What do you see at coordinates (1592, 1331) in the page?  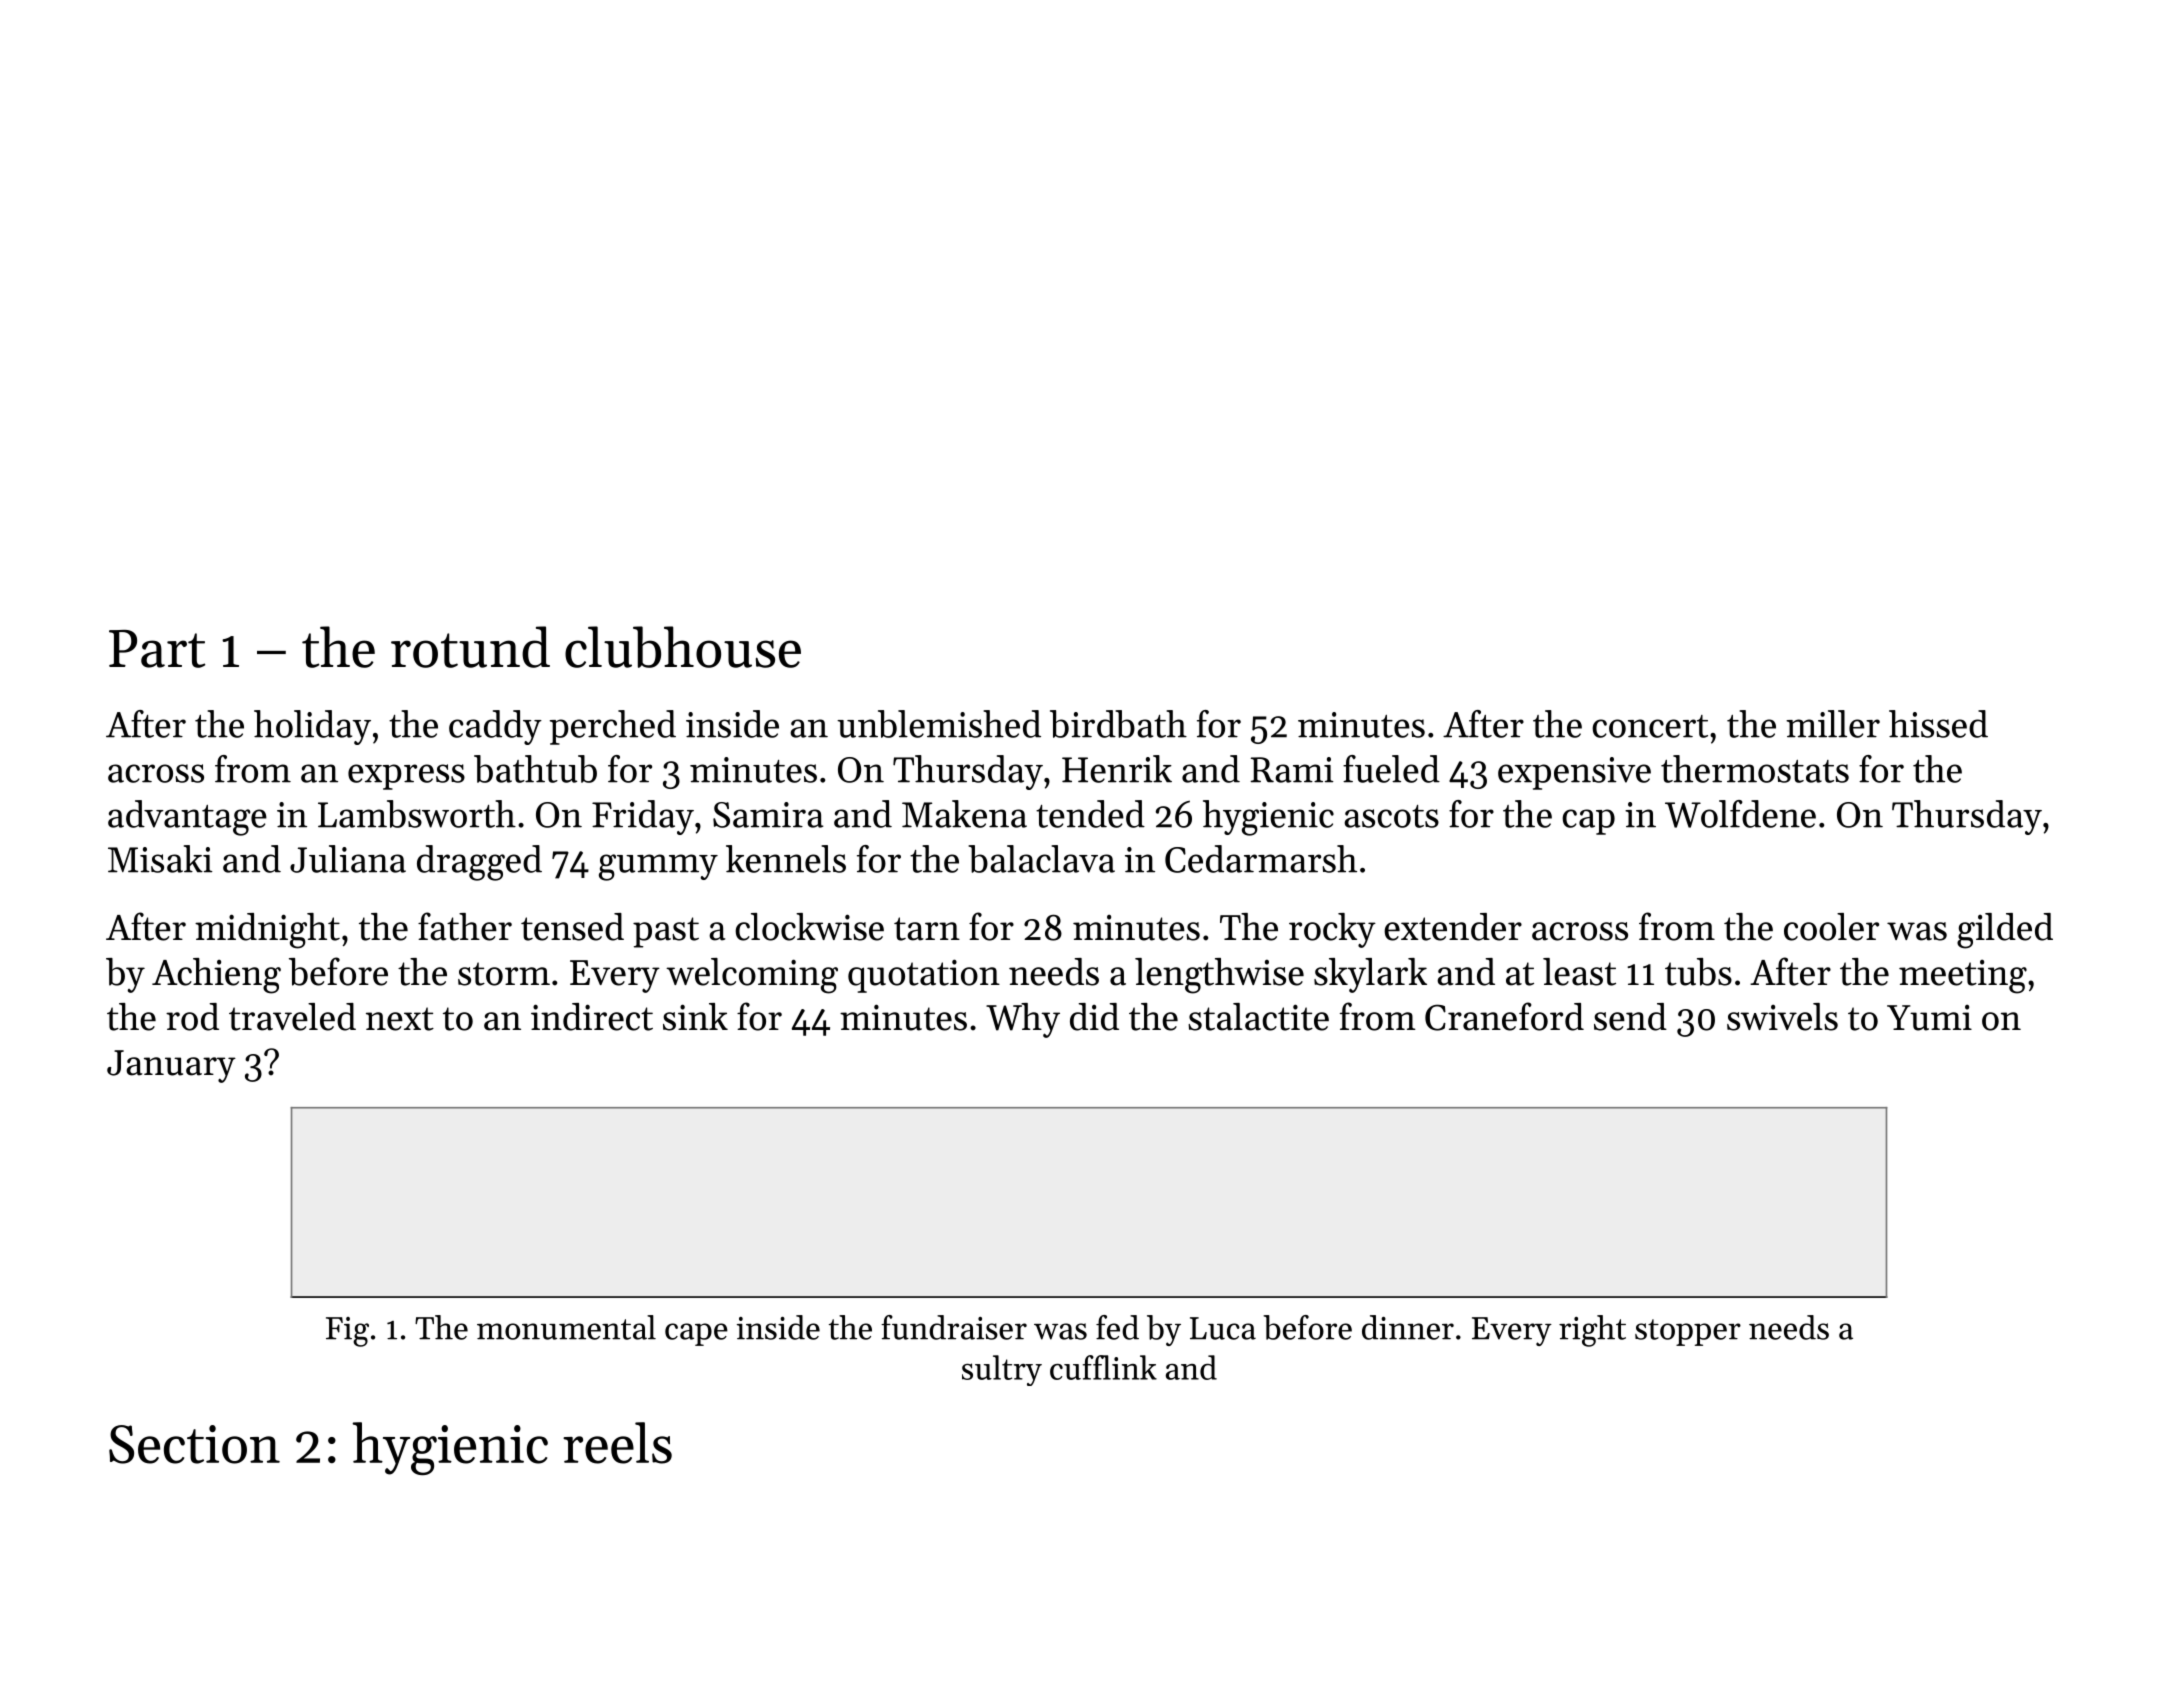 I see `right` at bounding box center [1592, 1331].
